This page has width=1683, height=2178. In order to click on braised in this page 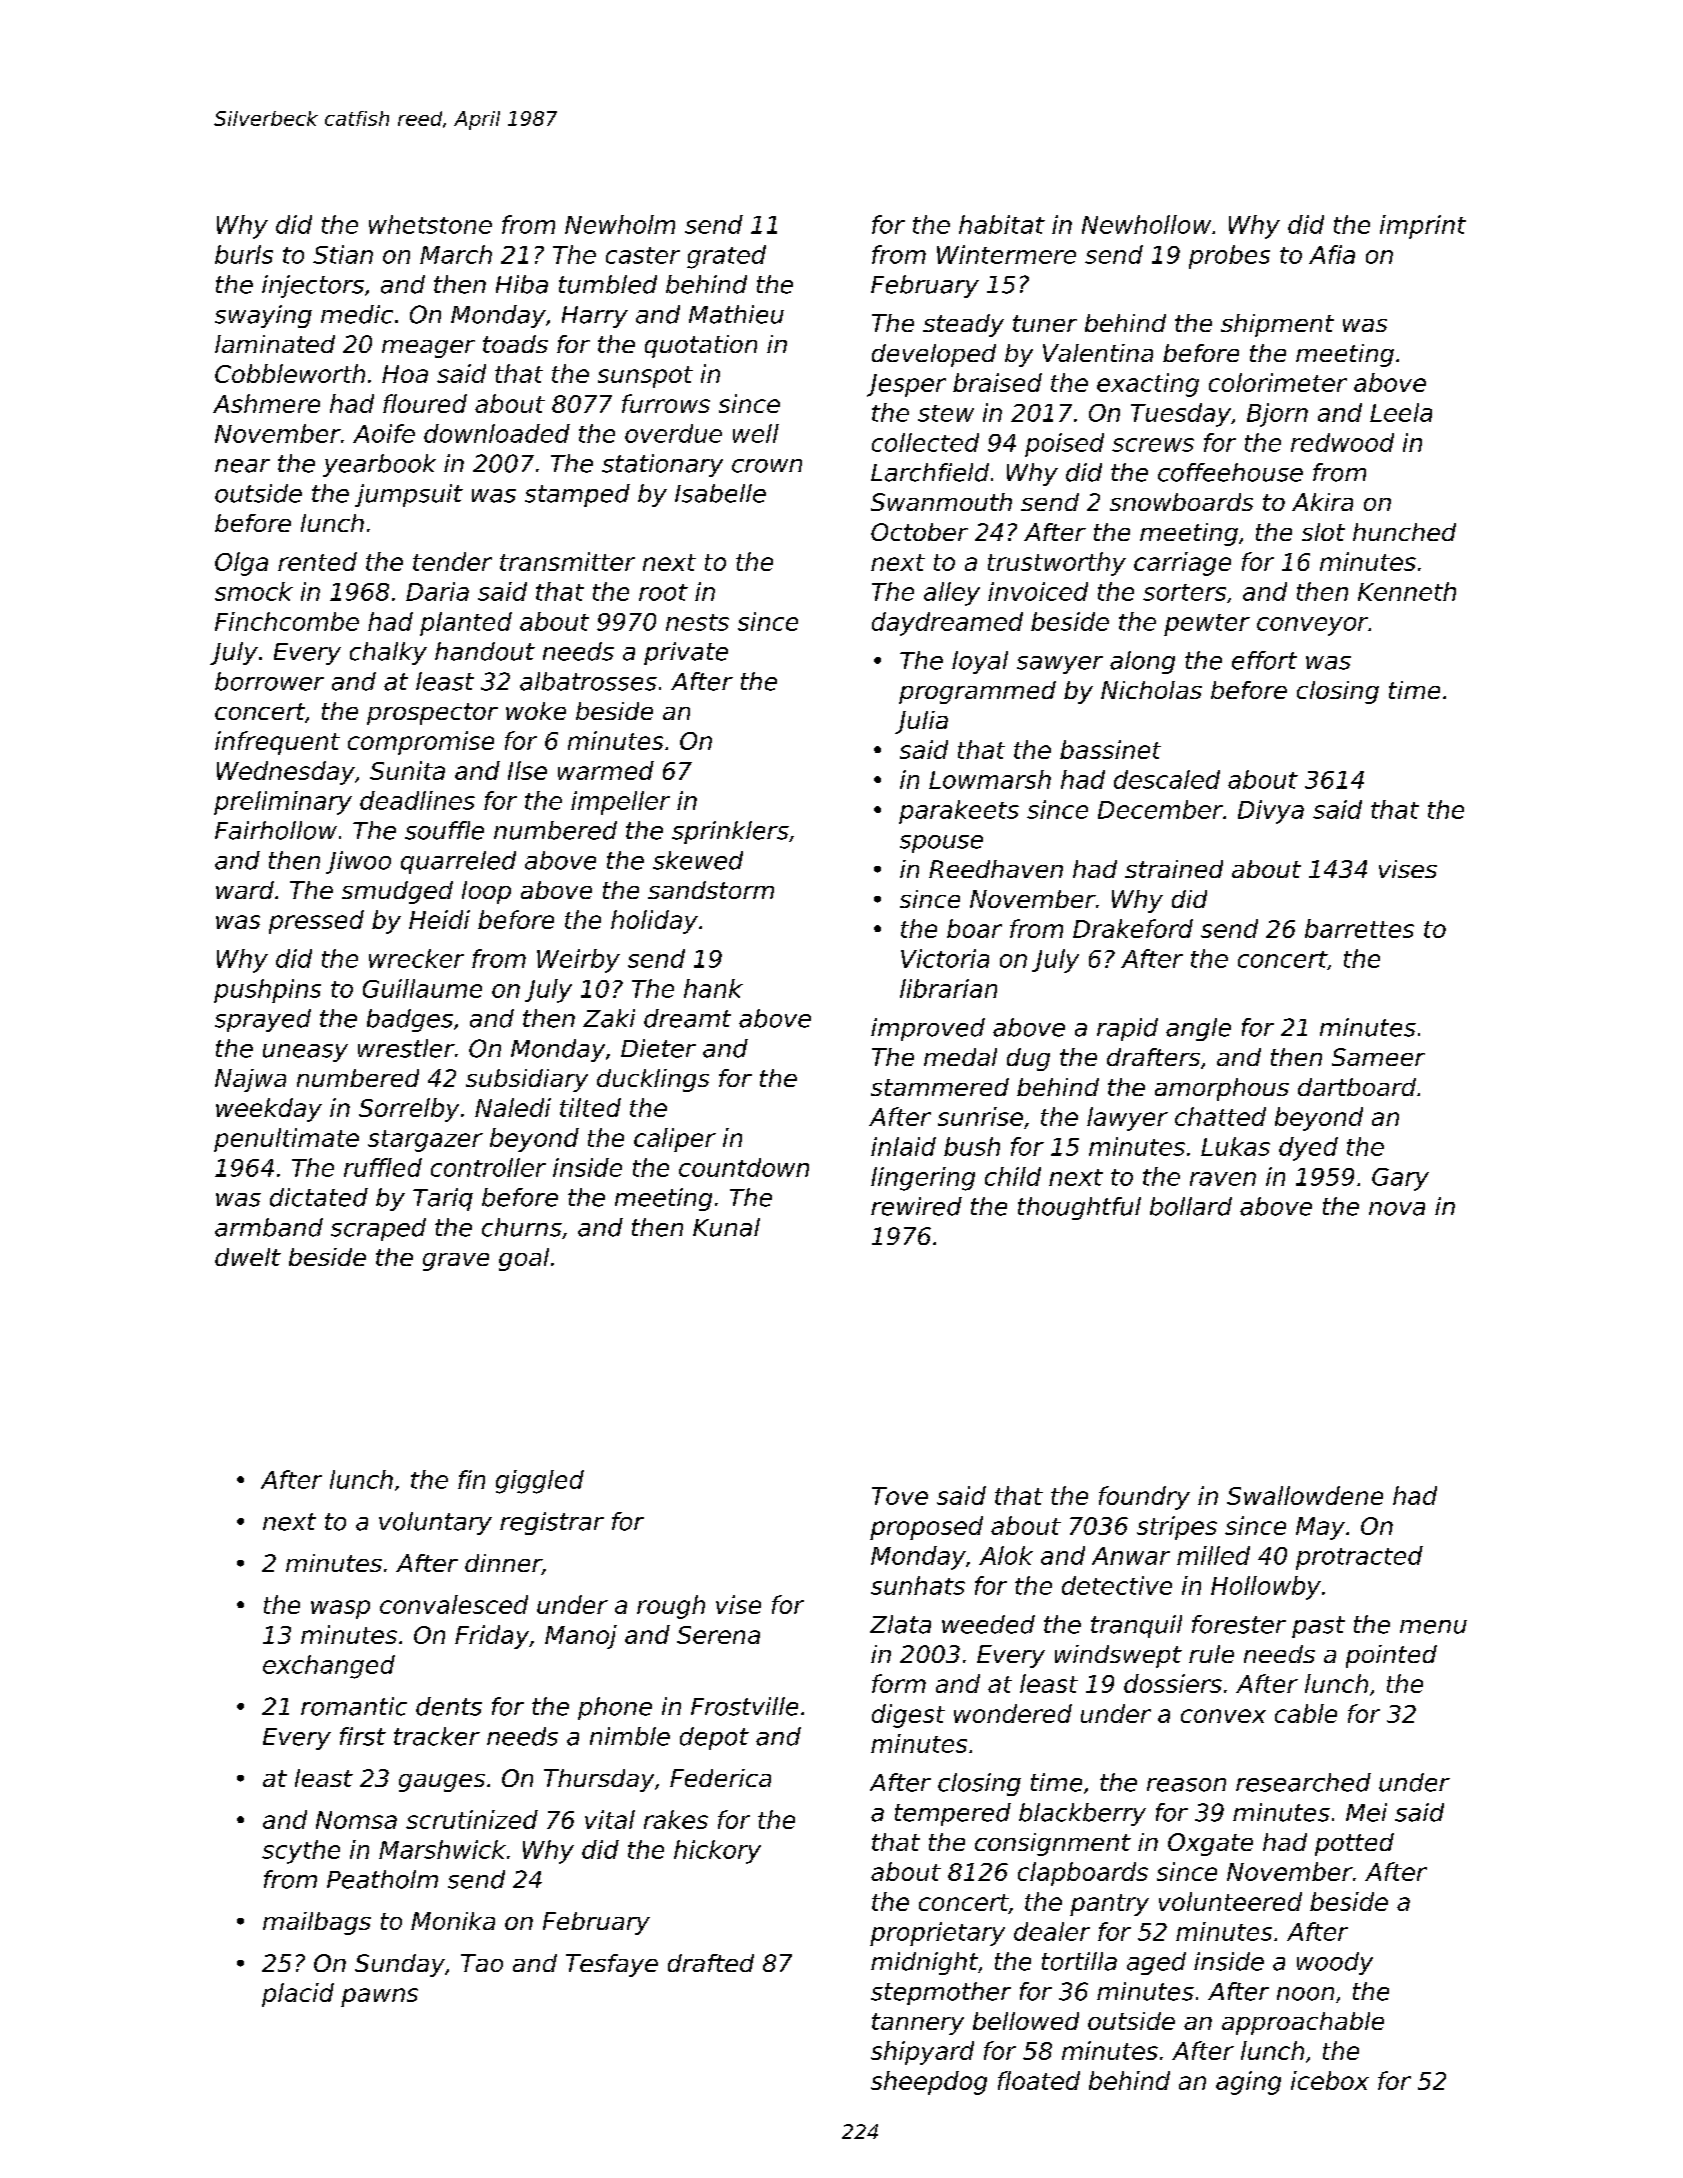, I will do `click(997, 382)`.
